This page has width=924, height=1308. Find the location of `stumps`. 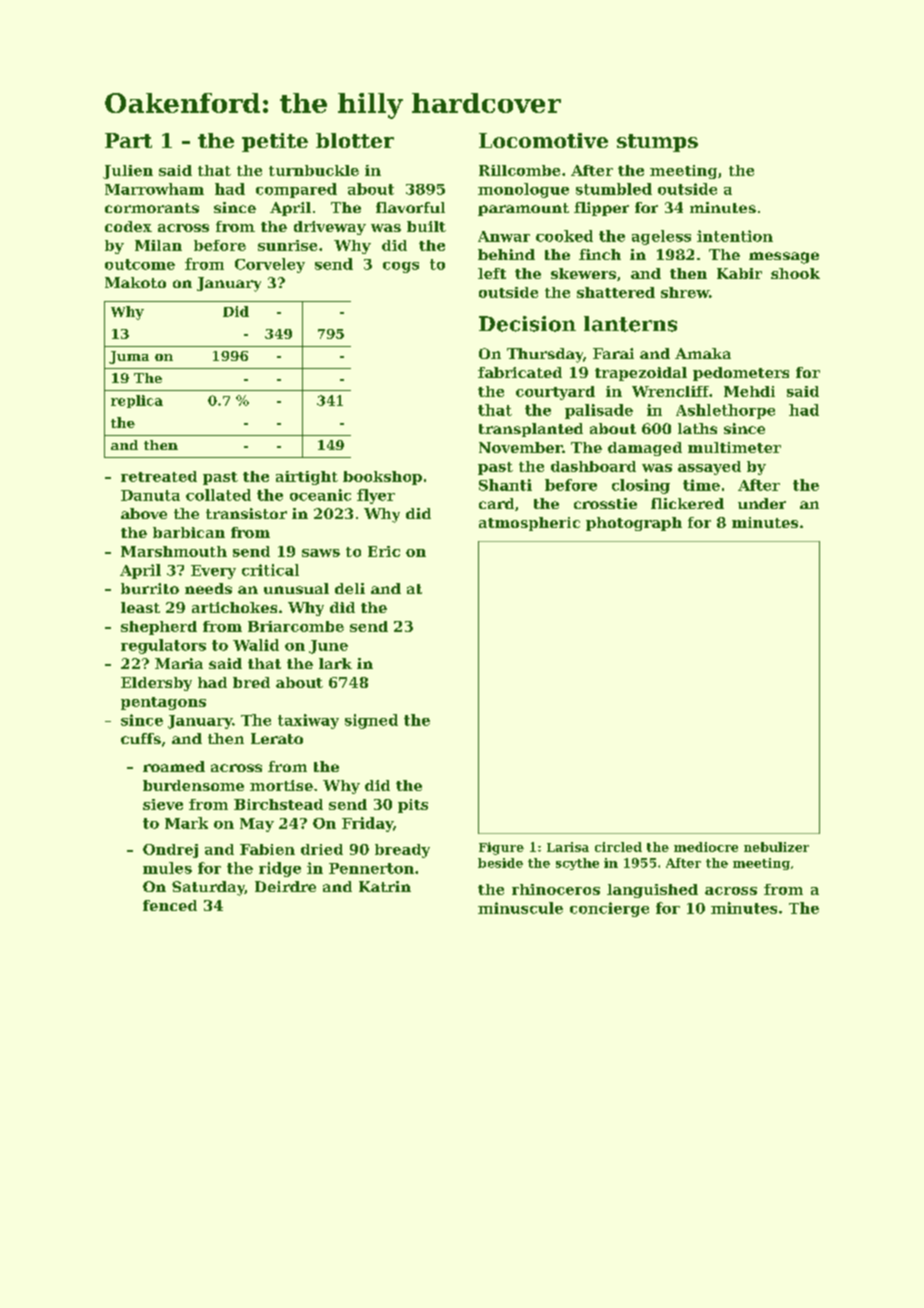

stumps is located at coordinates (657, 143).
